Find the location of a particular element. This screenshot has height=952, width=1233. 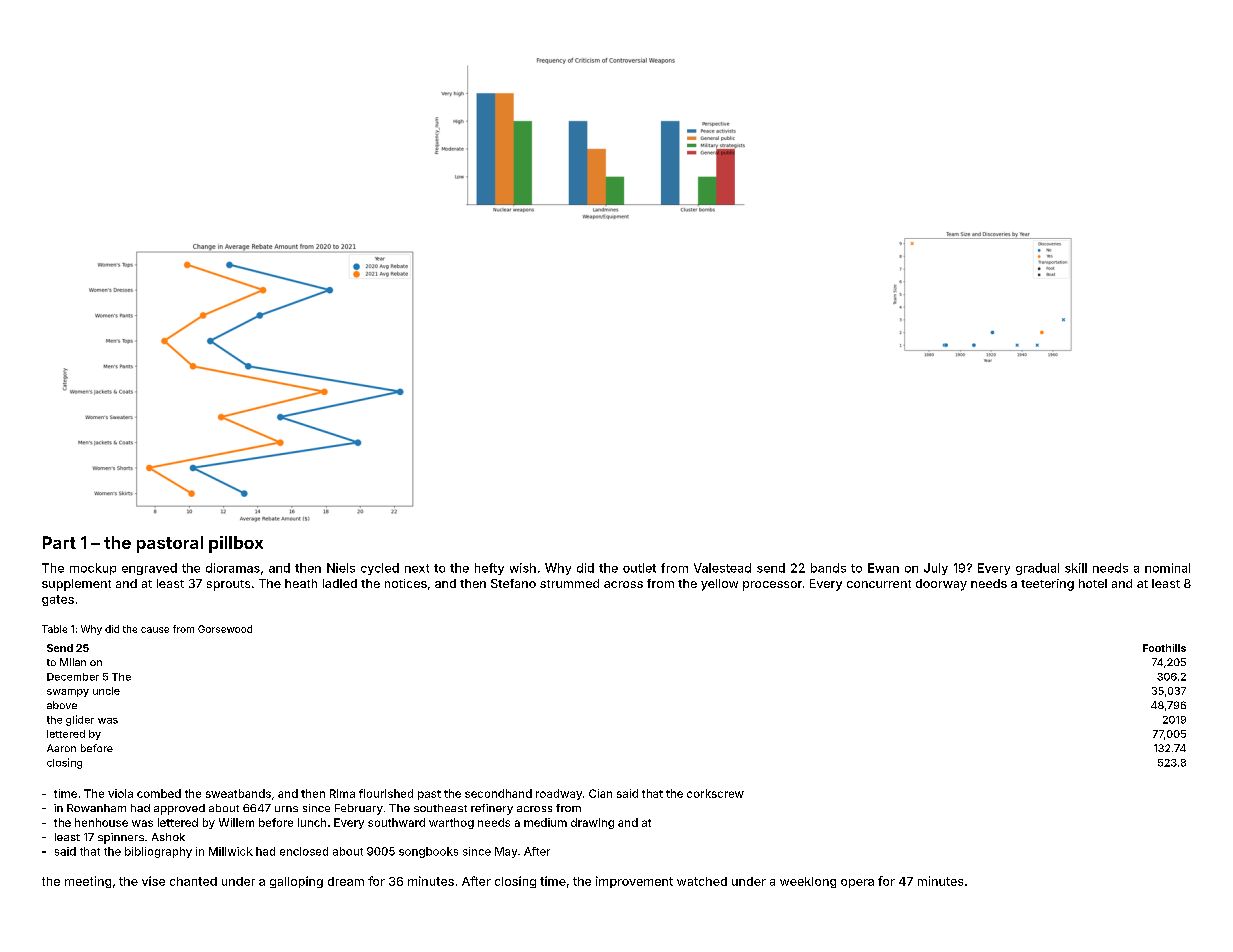

Cian is located at coordinates (600, 793).
